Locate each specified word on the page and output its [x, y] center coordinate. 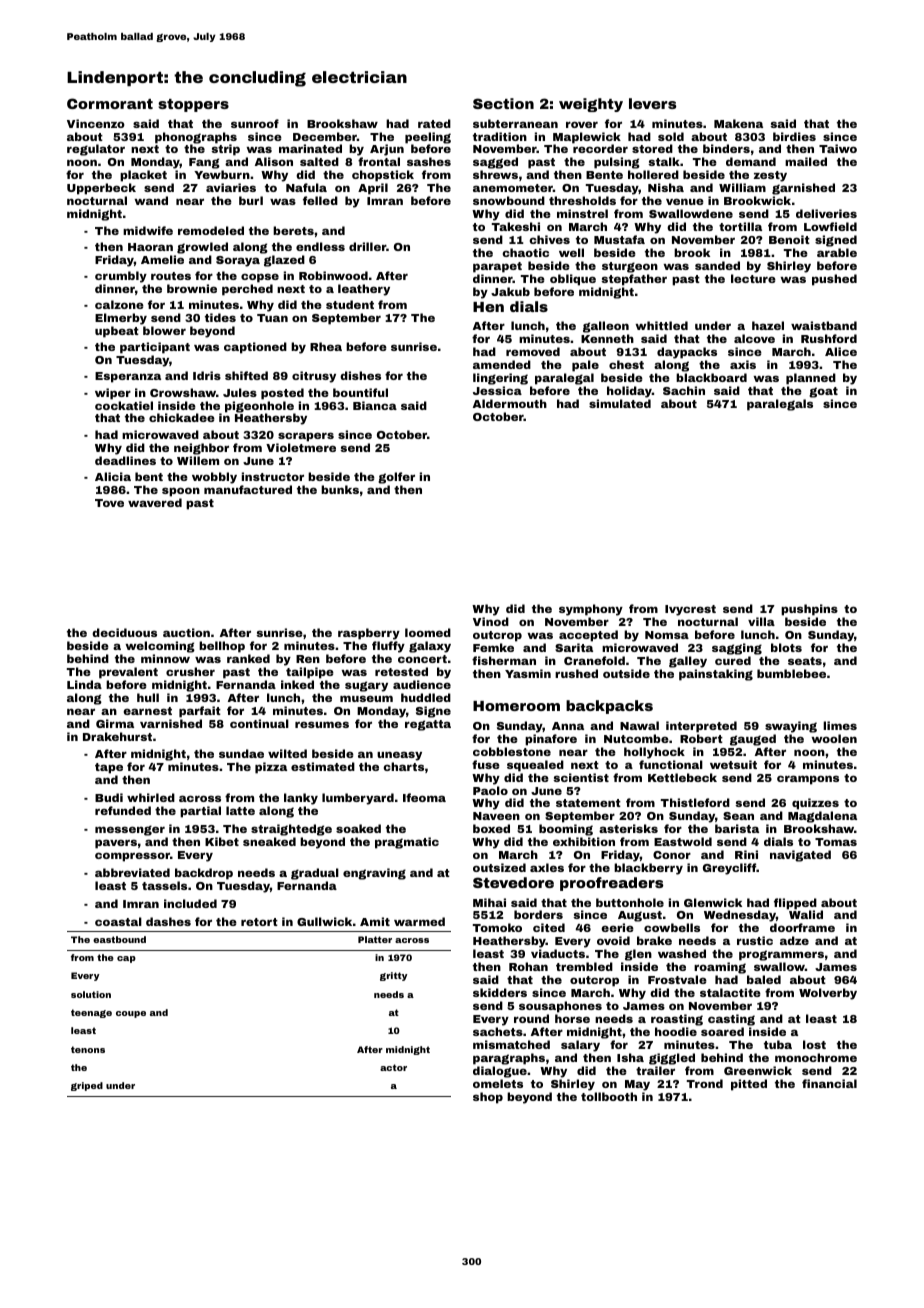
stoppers [193, 105]
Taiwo [838, 148]
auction [186, 632]
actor [393, 1067]
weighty [591, 105]
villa [761, 621]
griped [87, 1086]
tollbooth [609, 1096]
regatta [428, 725]
